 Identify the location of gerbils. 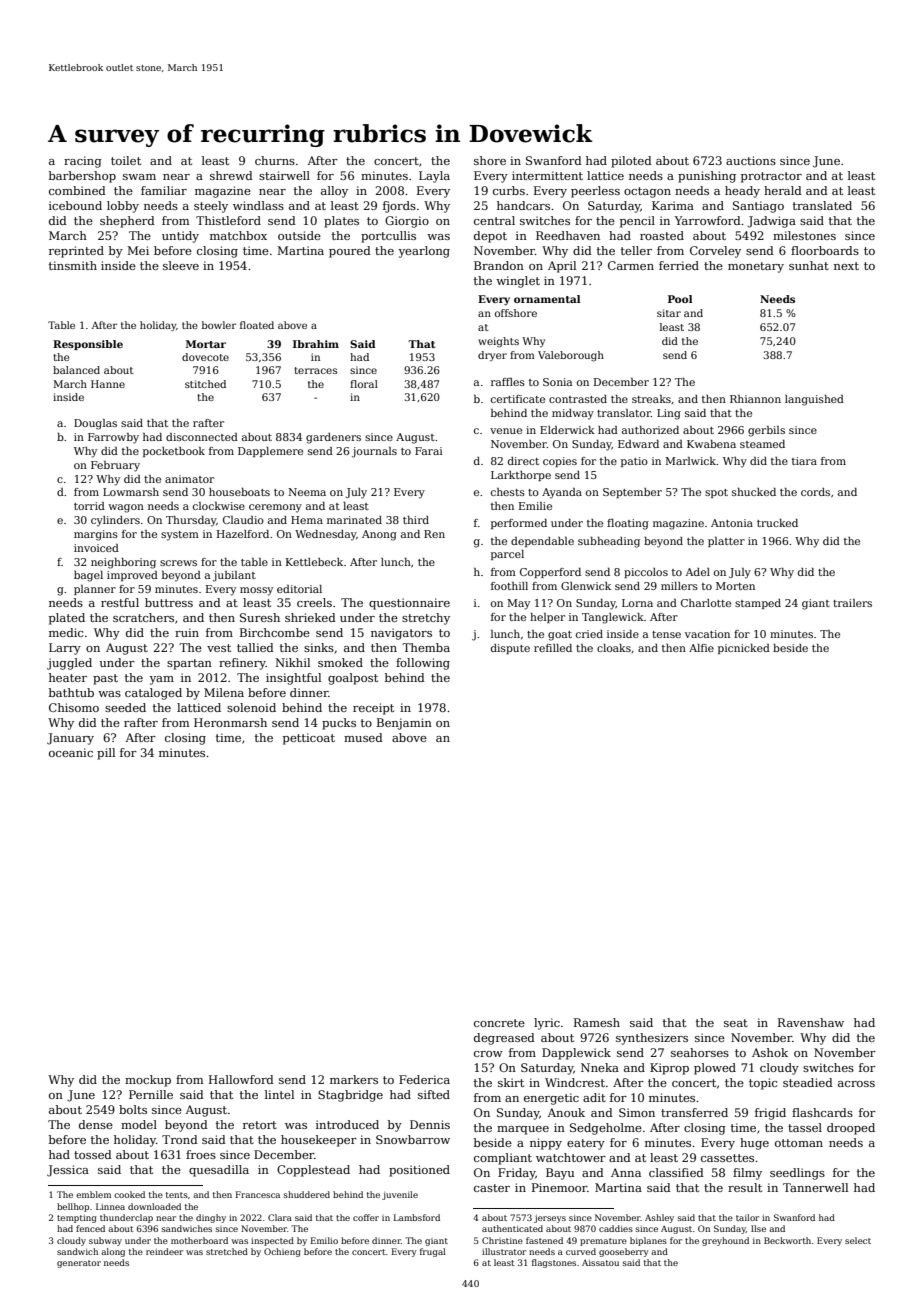
(766, 431).
